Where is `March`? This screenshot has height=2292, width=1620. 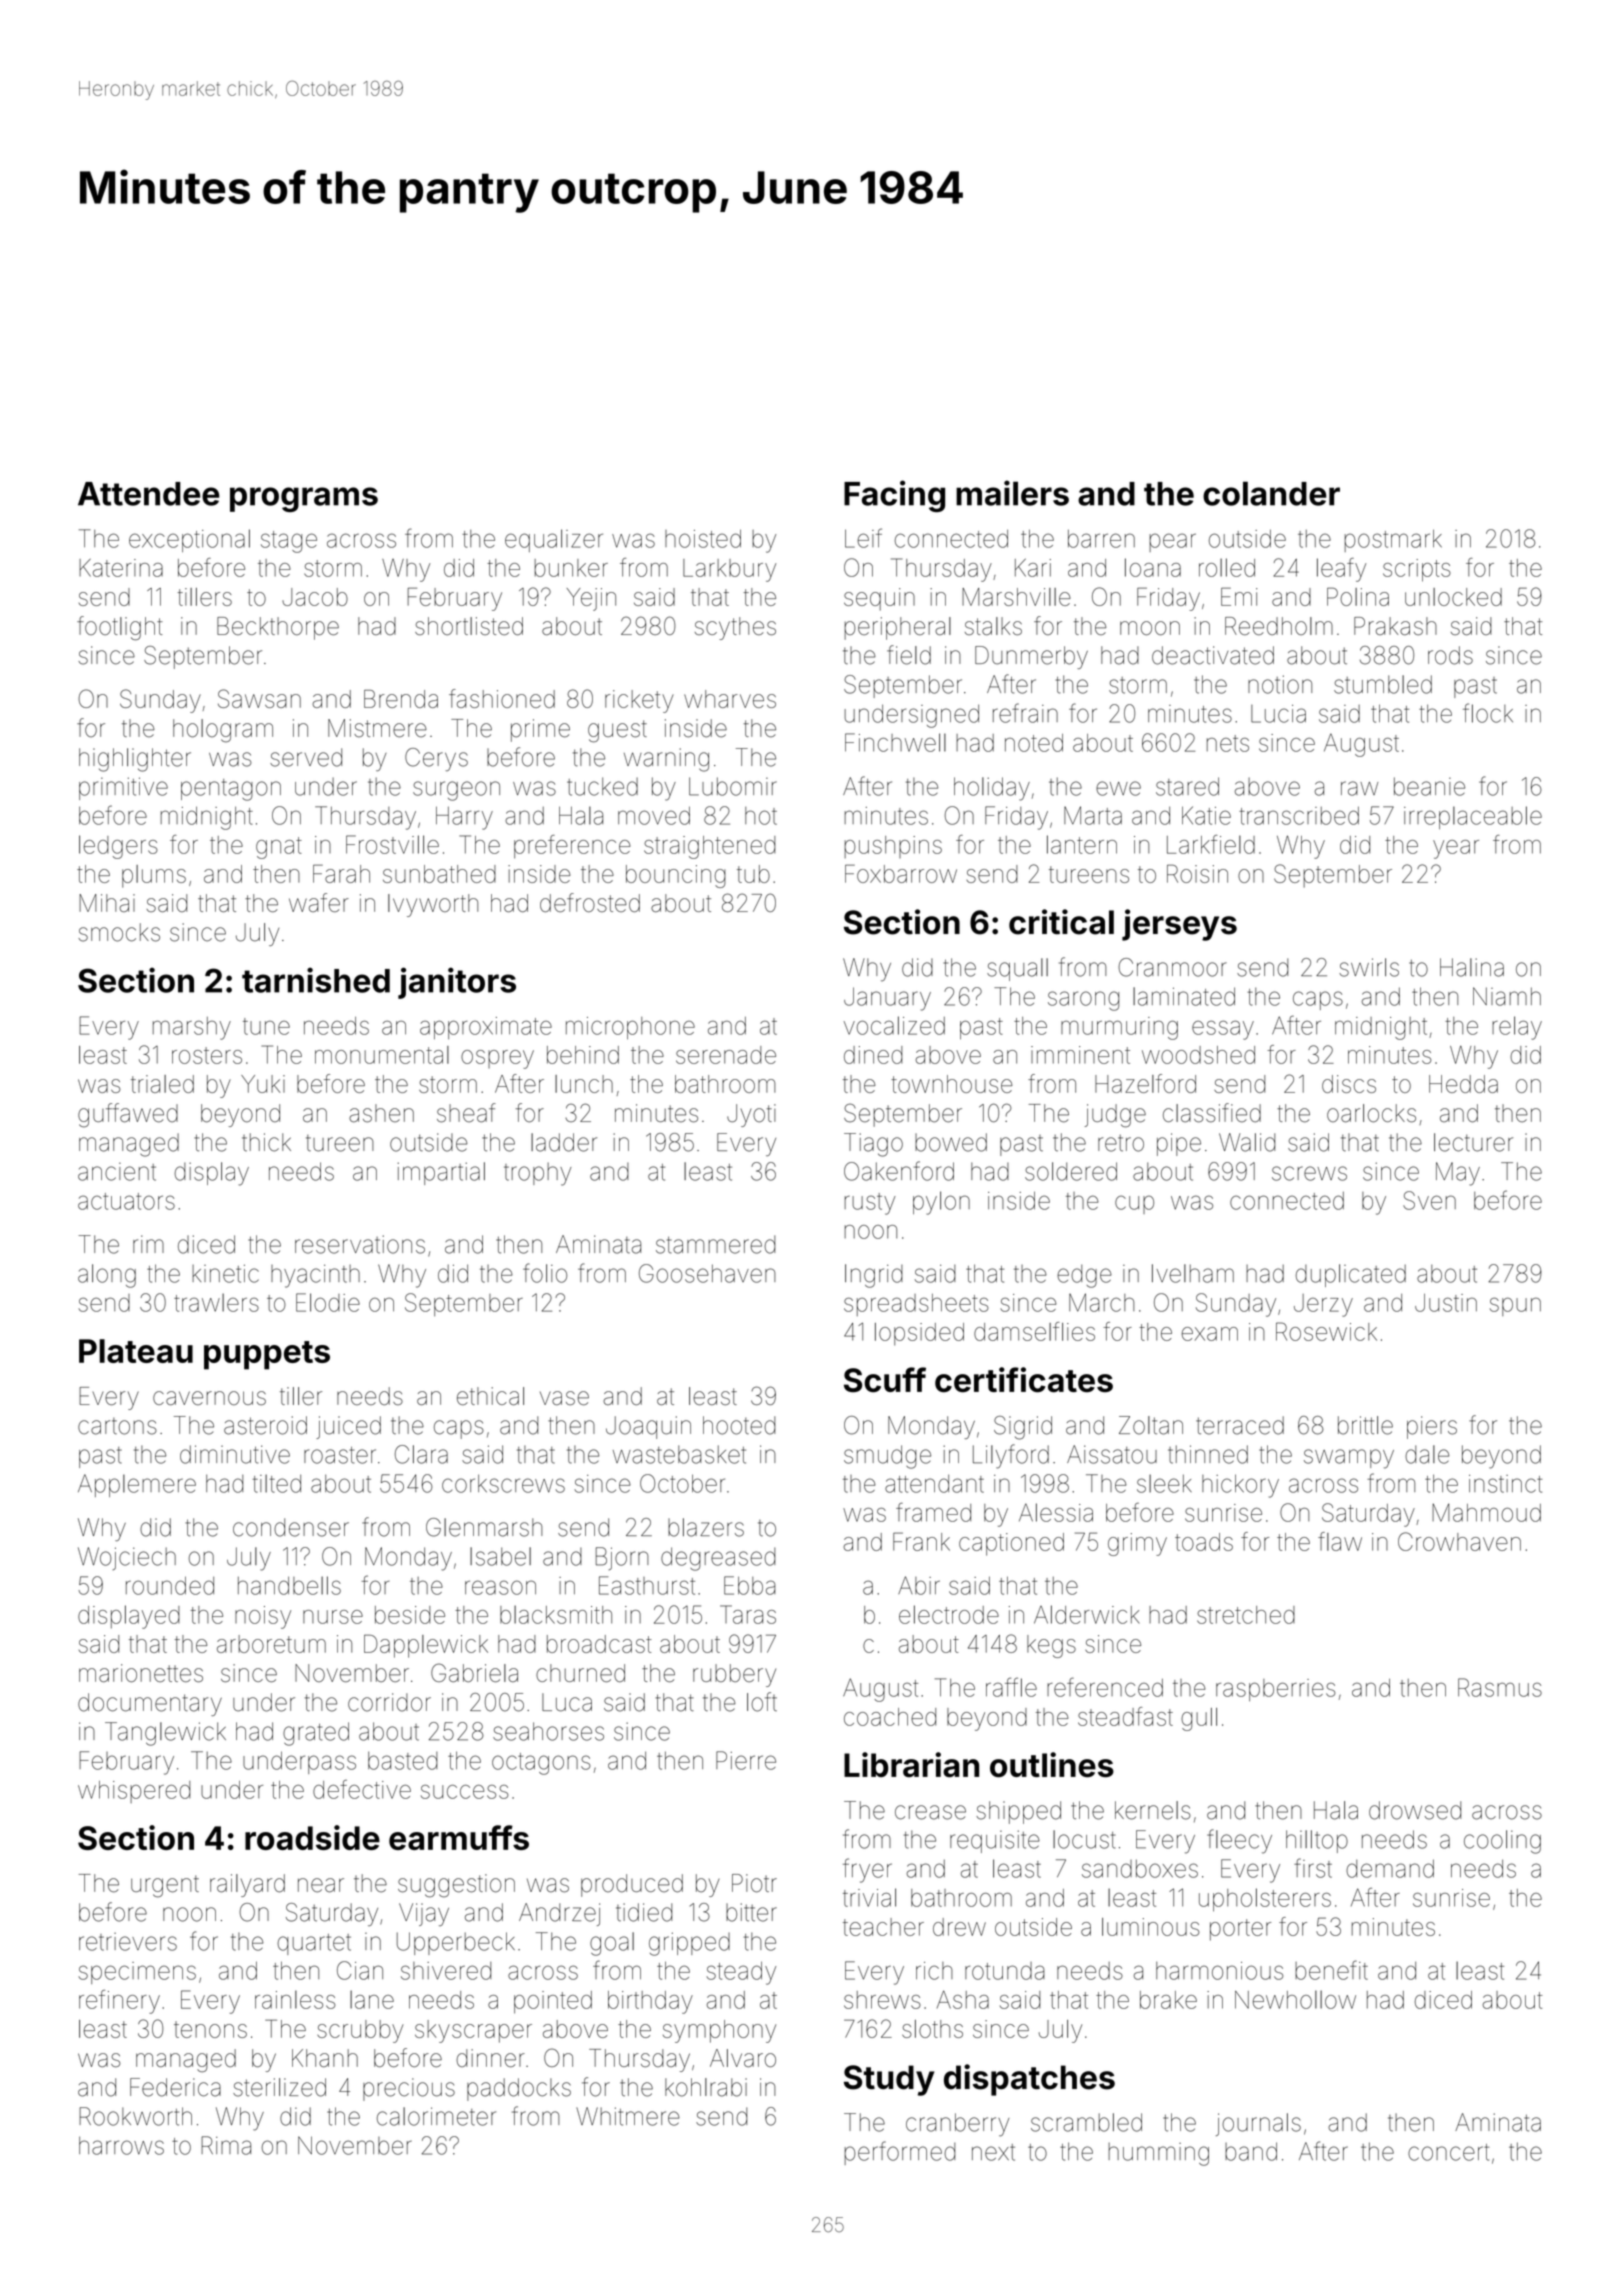
March is located at coordinates (1101, 1302).
